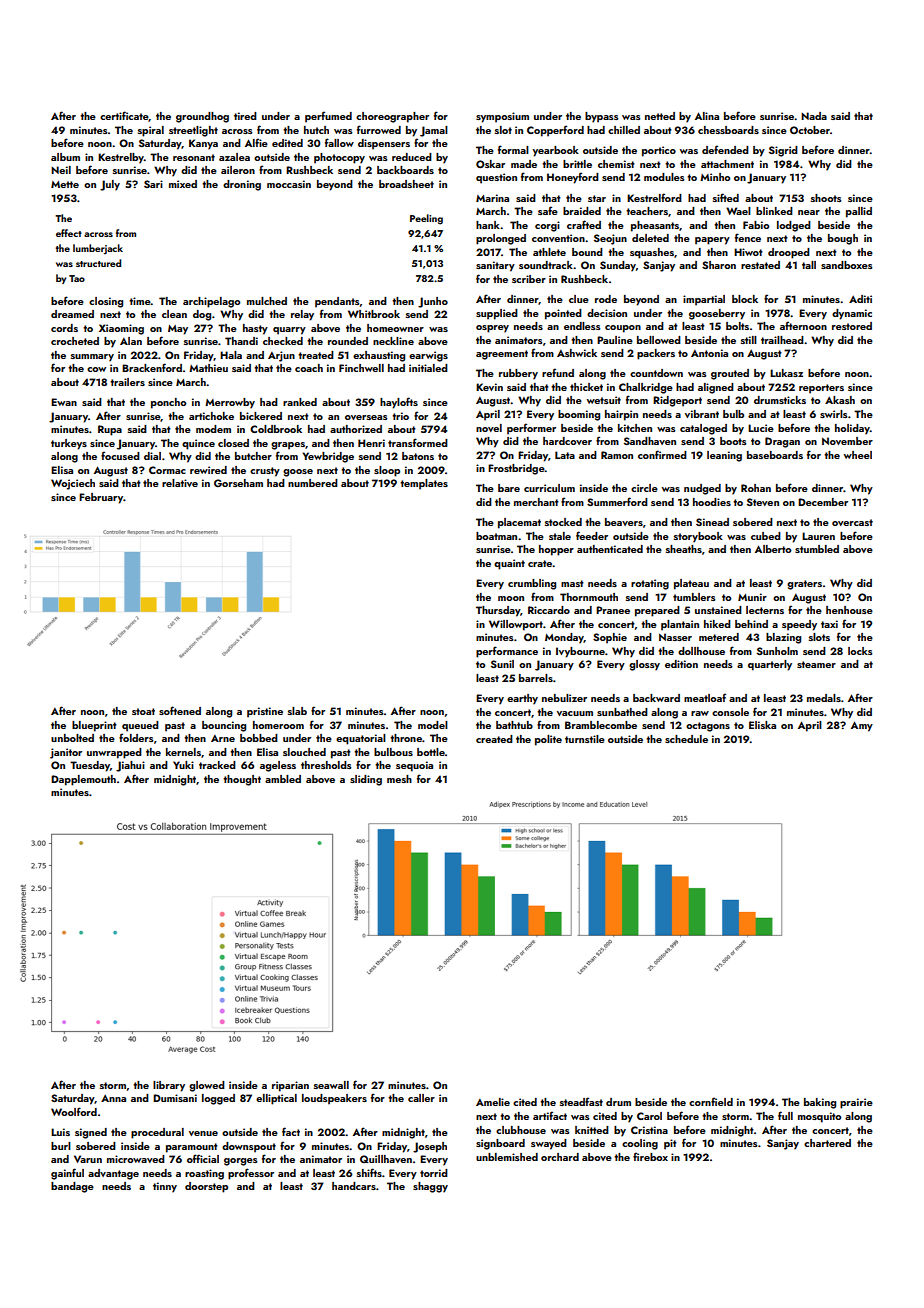 The width and height of the image is (924, 1308). Describe the element at coordinates (814, 116) in the image. I see `Nada` at that location.
